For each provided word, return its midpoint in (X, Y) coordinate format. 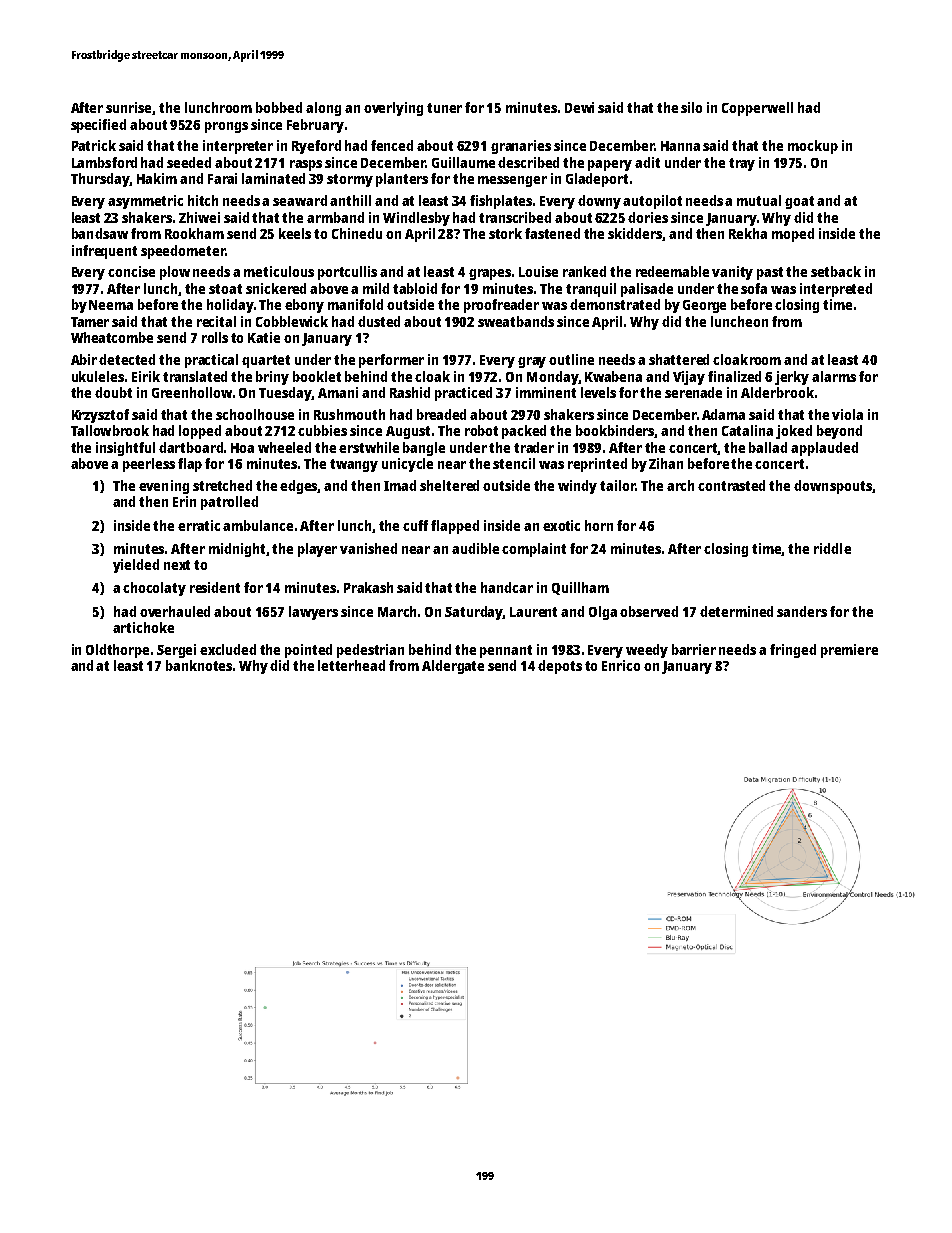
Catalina (747, 430)
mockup (813, 147)
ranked (584, 271)
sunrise (129, 108)
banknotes (199, 665)
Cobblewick (292, 321)
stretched (222, 485)
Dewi (579, 107)
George (704, 306)
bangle (424, 449)
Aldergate (453, 667)
